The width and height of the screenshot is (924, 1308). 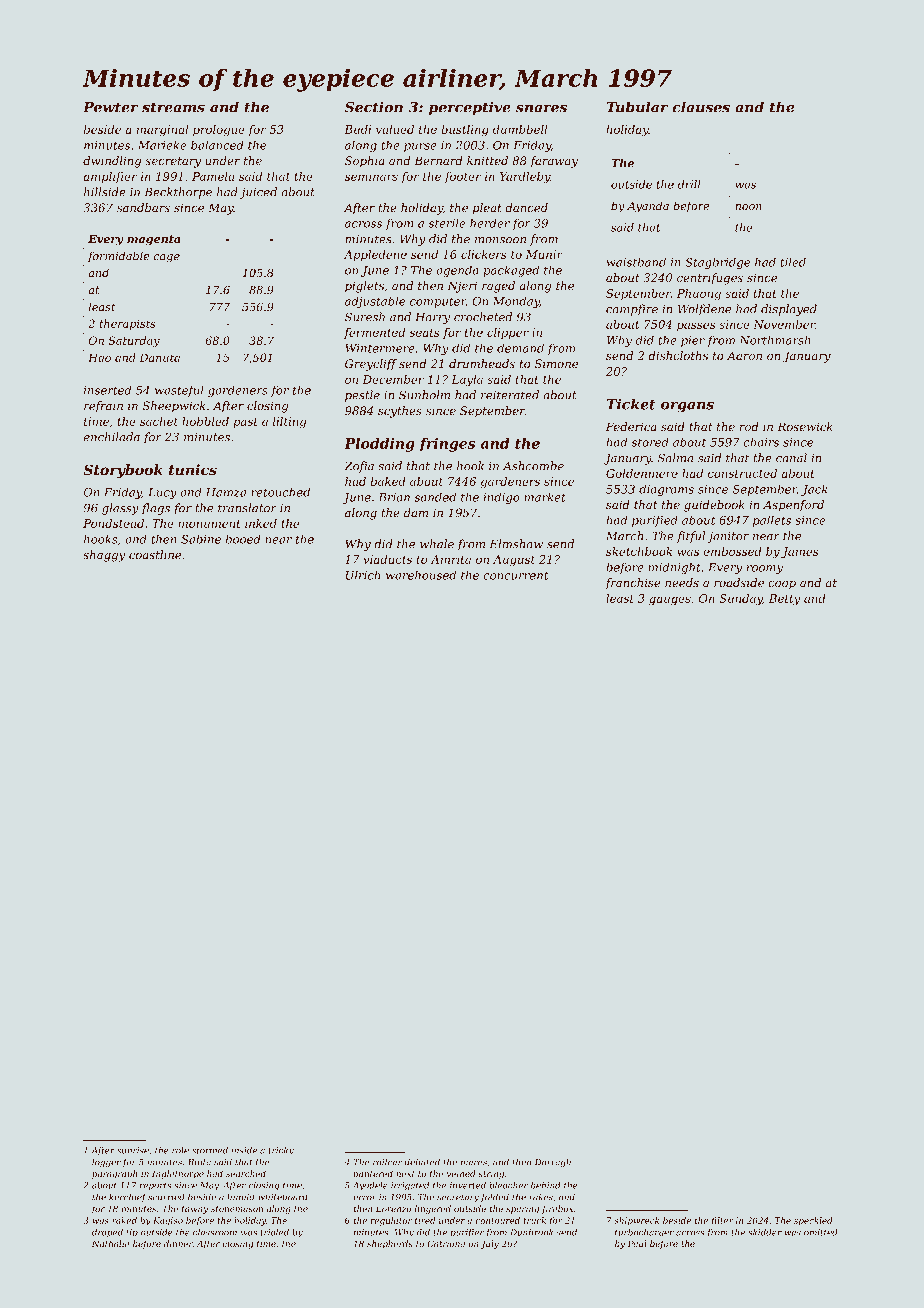 What do you see at coordinates (544, 254) in the screenshot?
I see `Munir` at bounding box center [544, 254].
